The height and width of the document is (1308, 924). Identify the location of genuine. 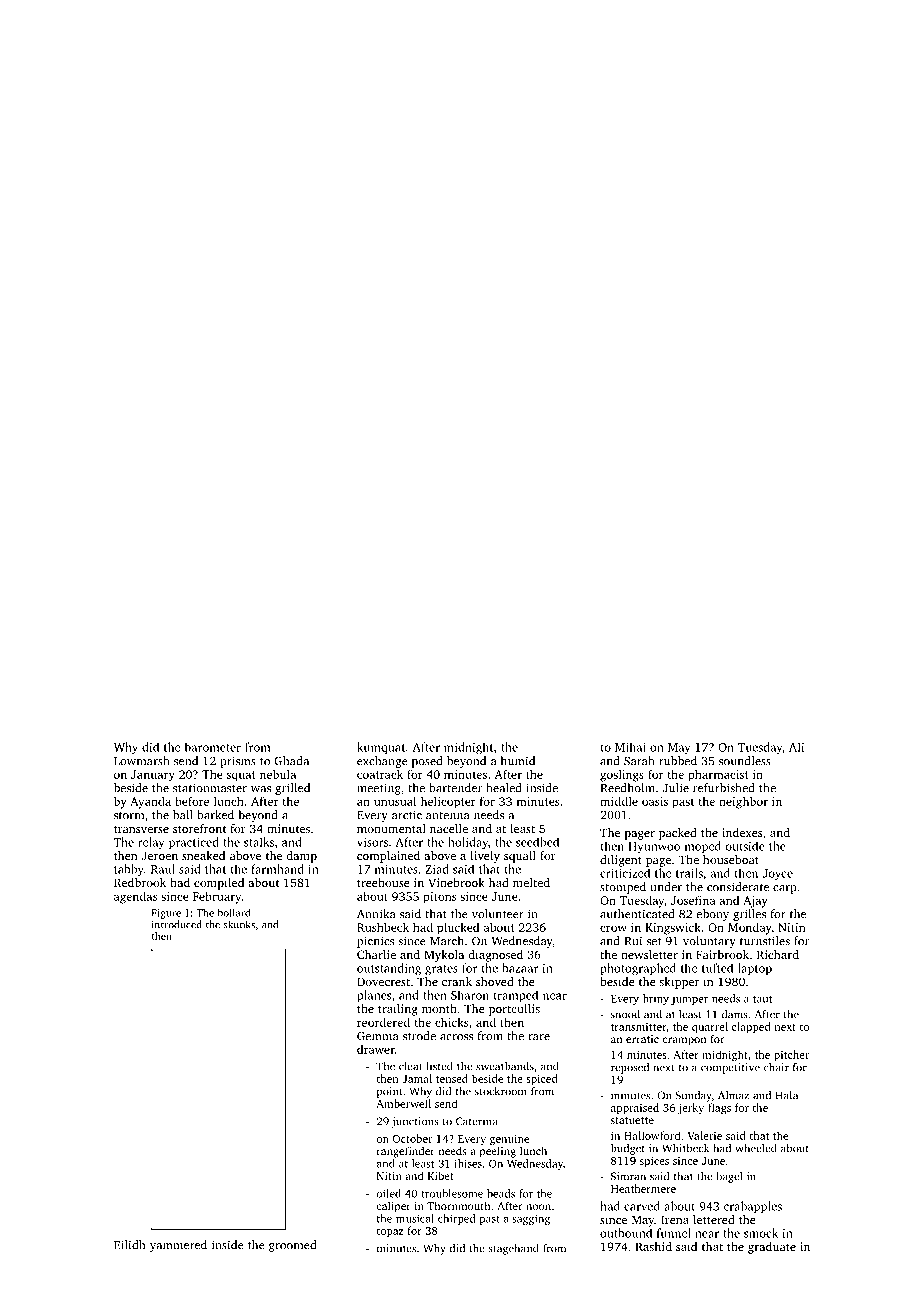
(509, 1140).
